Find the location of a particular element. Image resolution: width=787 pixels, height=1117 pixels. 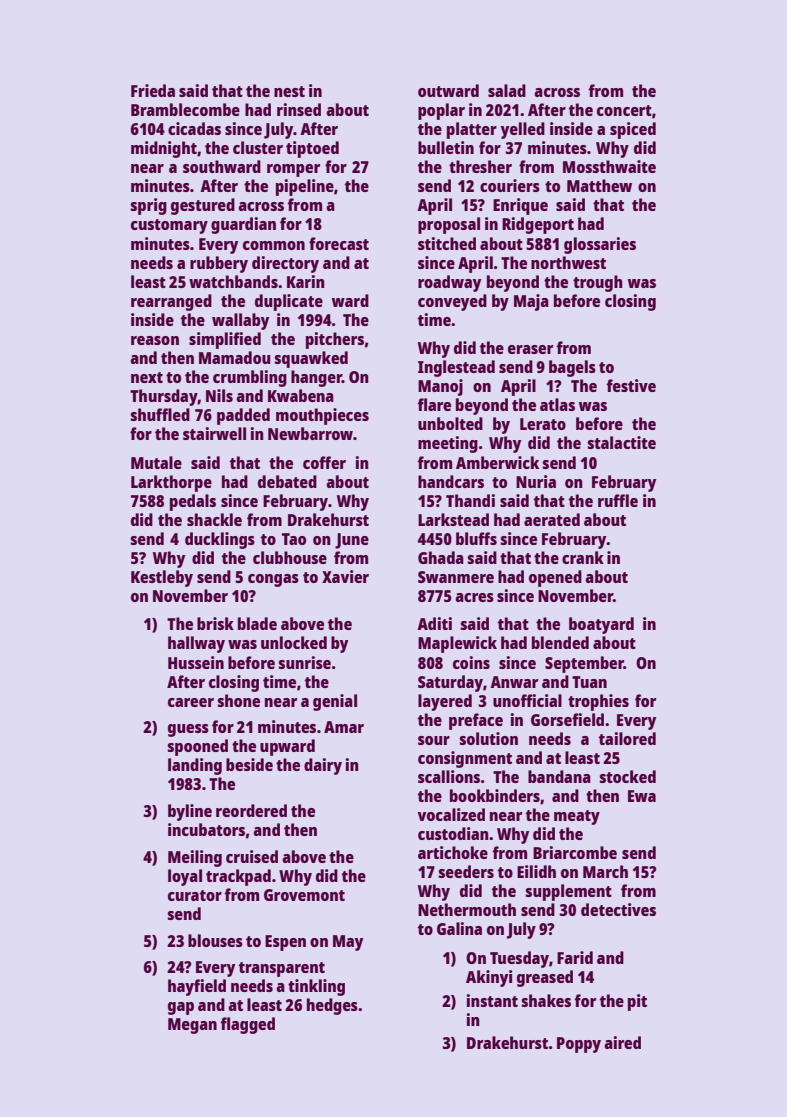

roadway is located at coordinates (449, 283).
